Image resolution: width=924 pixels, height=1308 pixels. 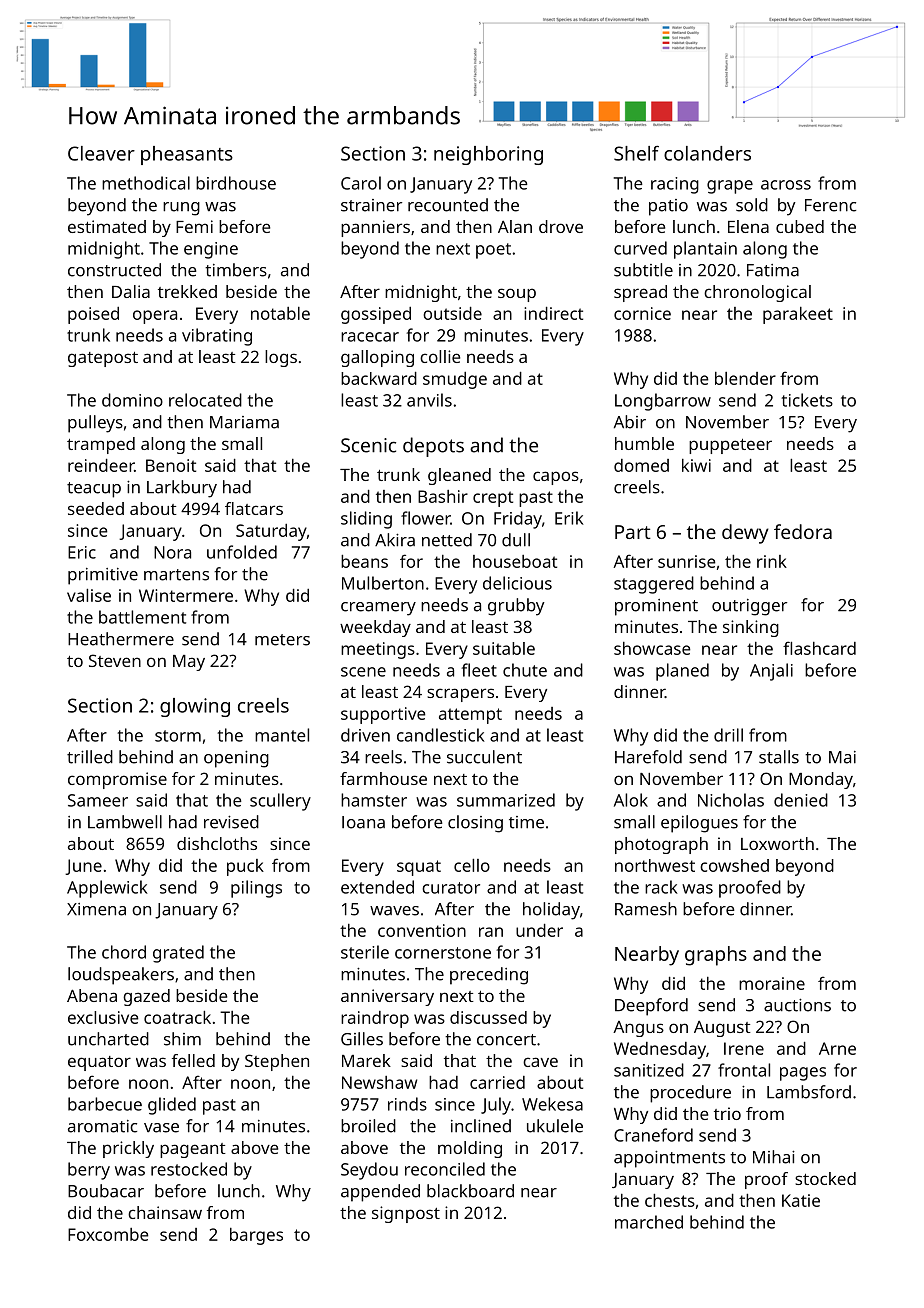 What do you see at coordinates (819, 648) in the screenshot?
I see `flashcard` at bounding box center [819, 648].
